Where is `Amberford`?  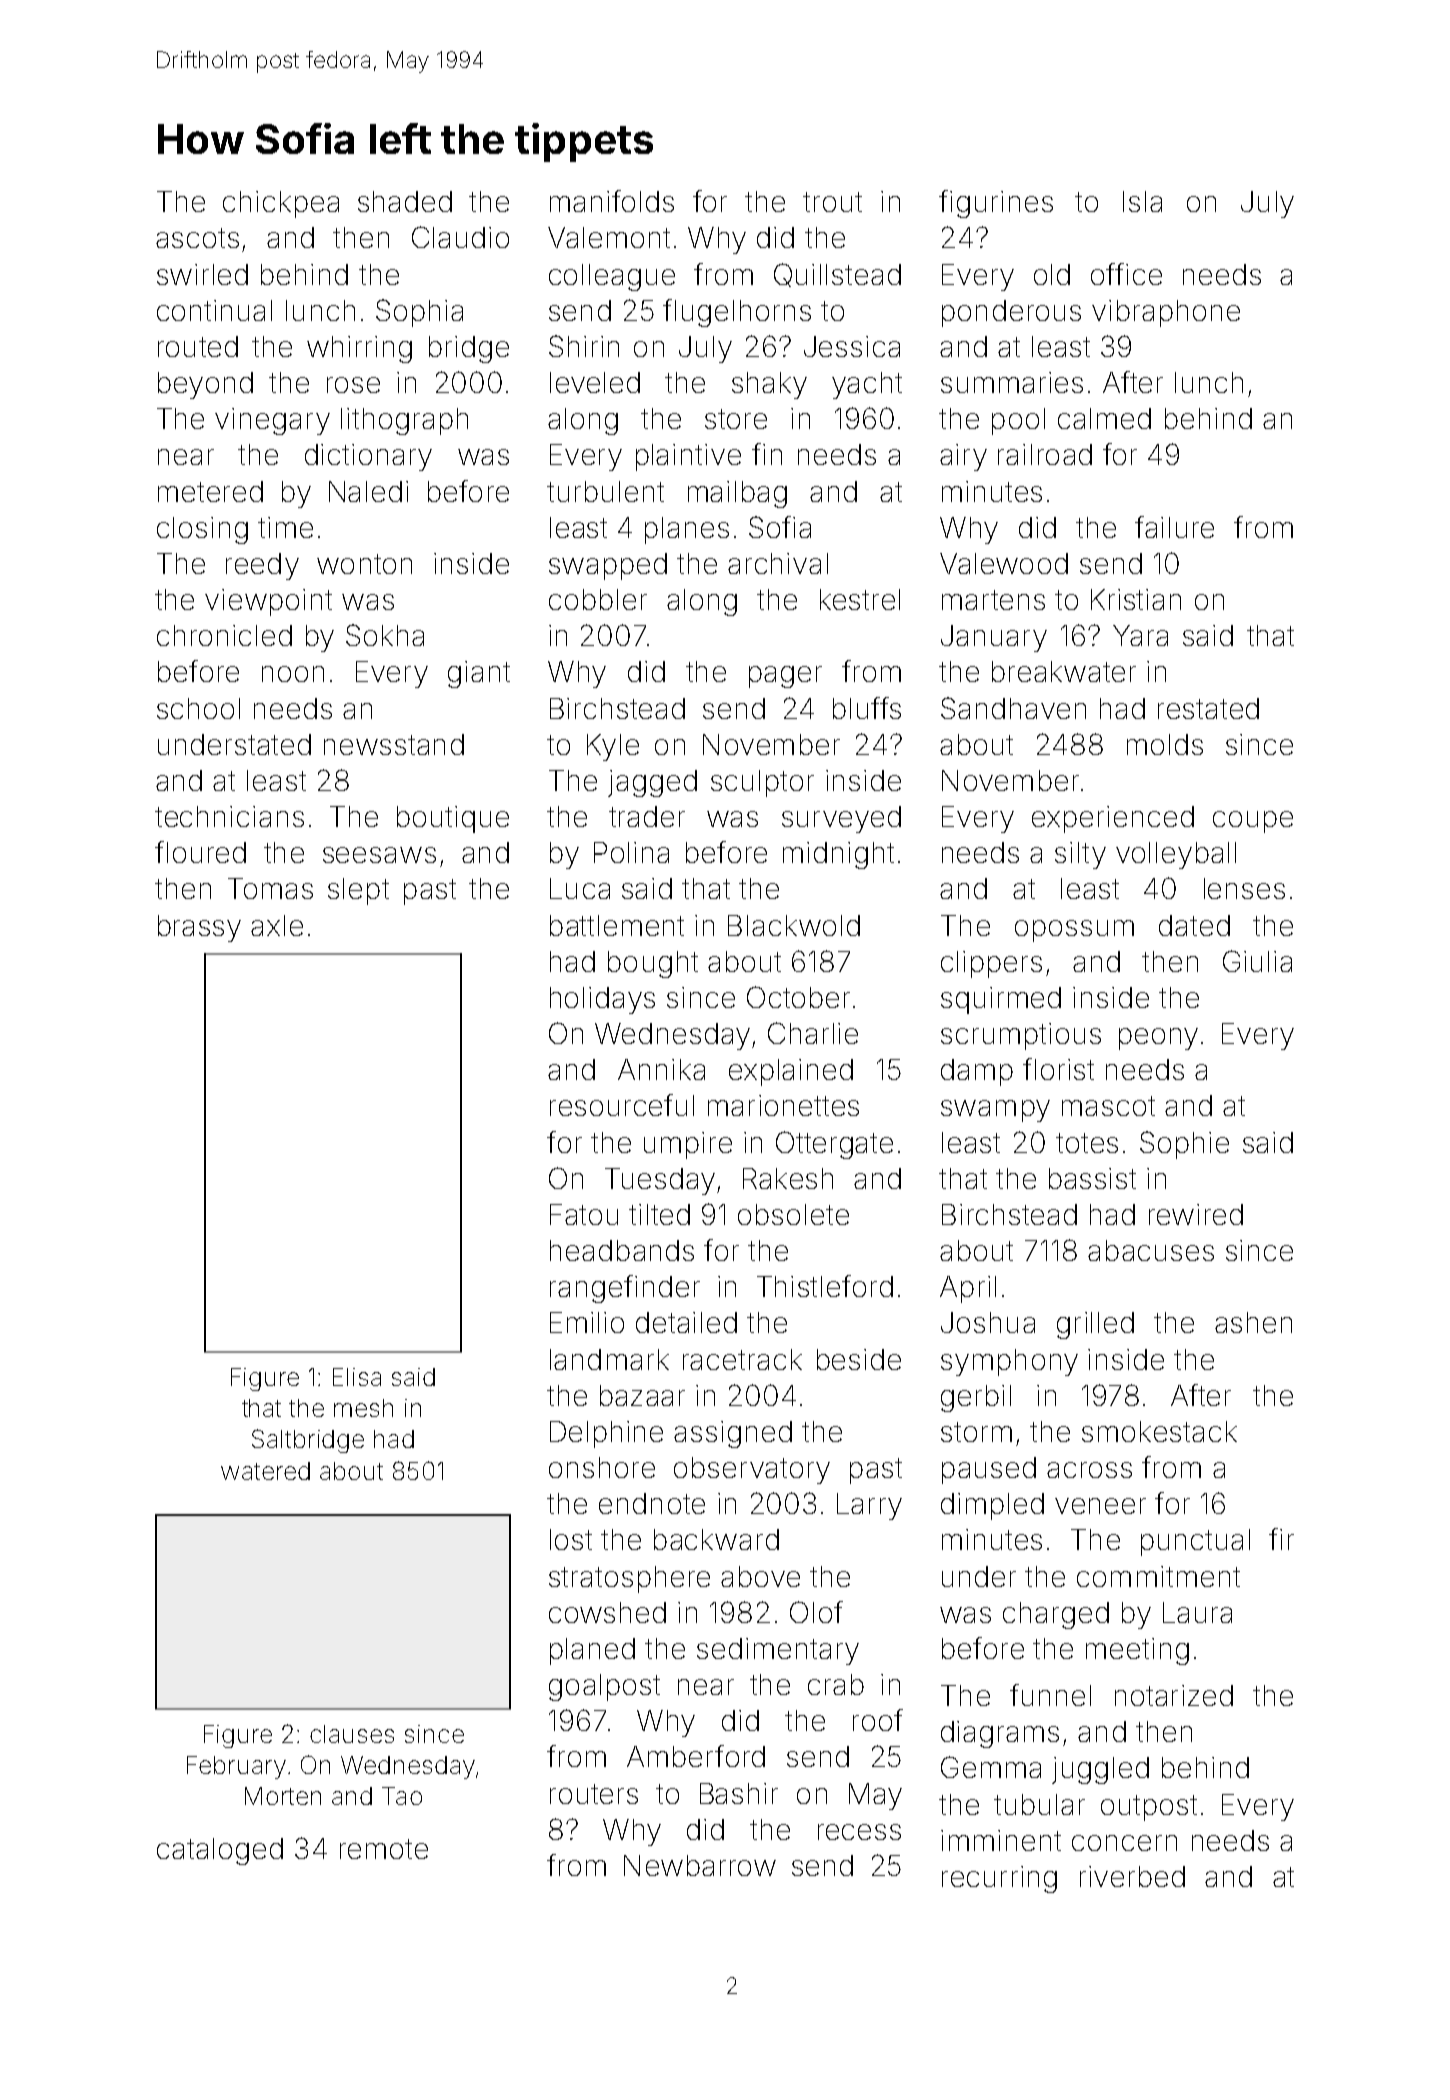
Amberford is located at coordinates (696, 1756).
